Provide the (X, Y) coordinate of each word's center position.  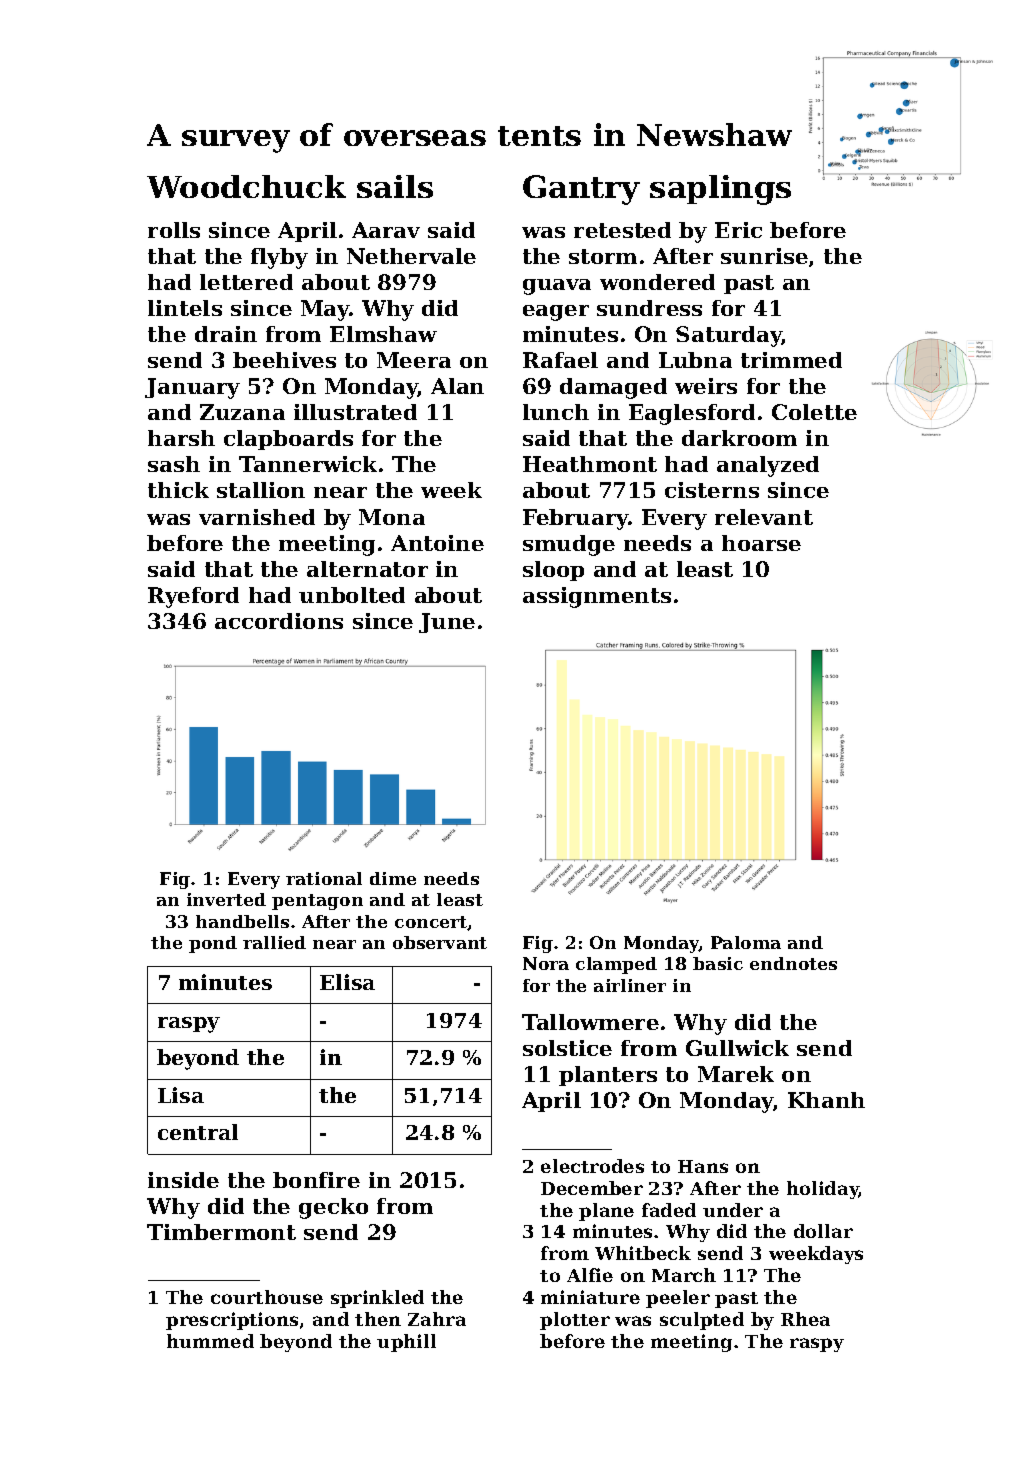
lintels (185, 308)
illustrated (355, 412)
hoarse (761, 543)
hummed (210, 1341)
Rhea (805, 1319)
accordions (279, 621)
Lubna (695, 360)
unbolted (352, 595)
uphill (406, 1343)
